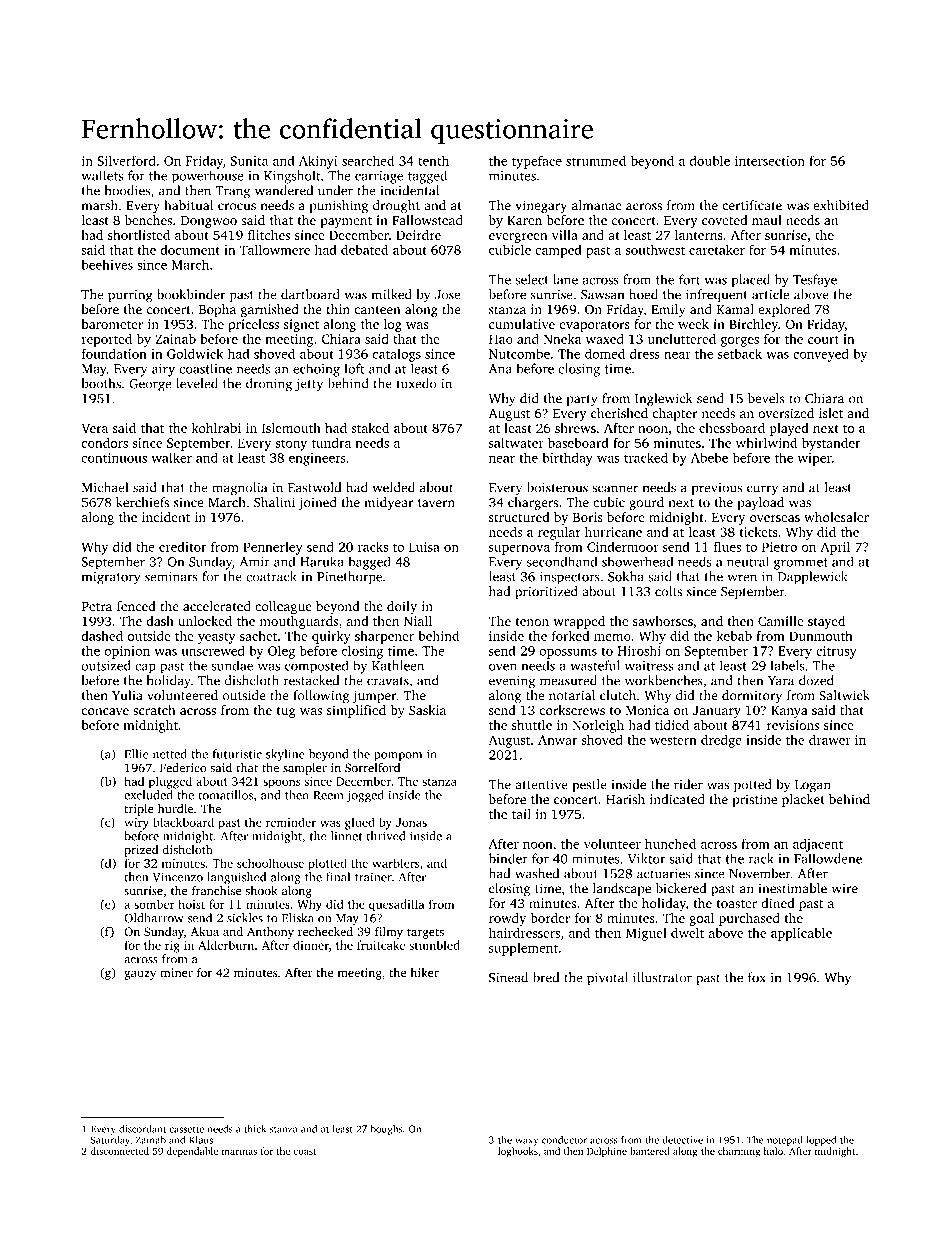 This screenshot has height=1233, width=952. Describe the element at coordinates (424, 972) in the screenshot. I see `hiker` at that location.
